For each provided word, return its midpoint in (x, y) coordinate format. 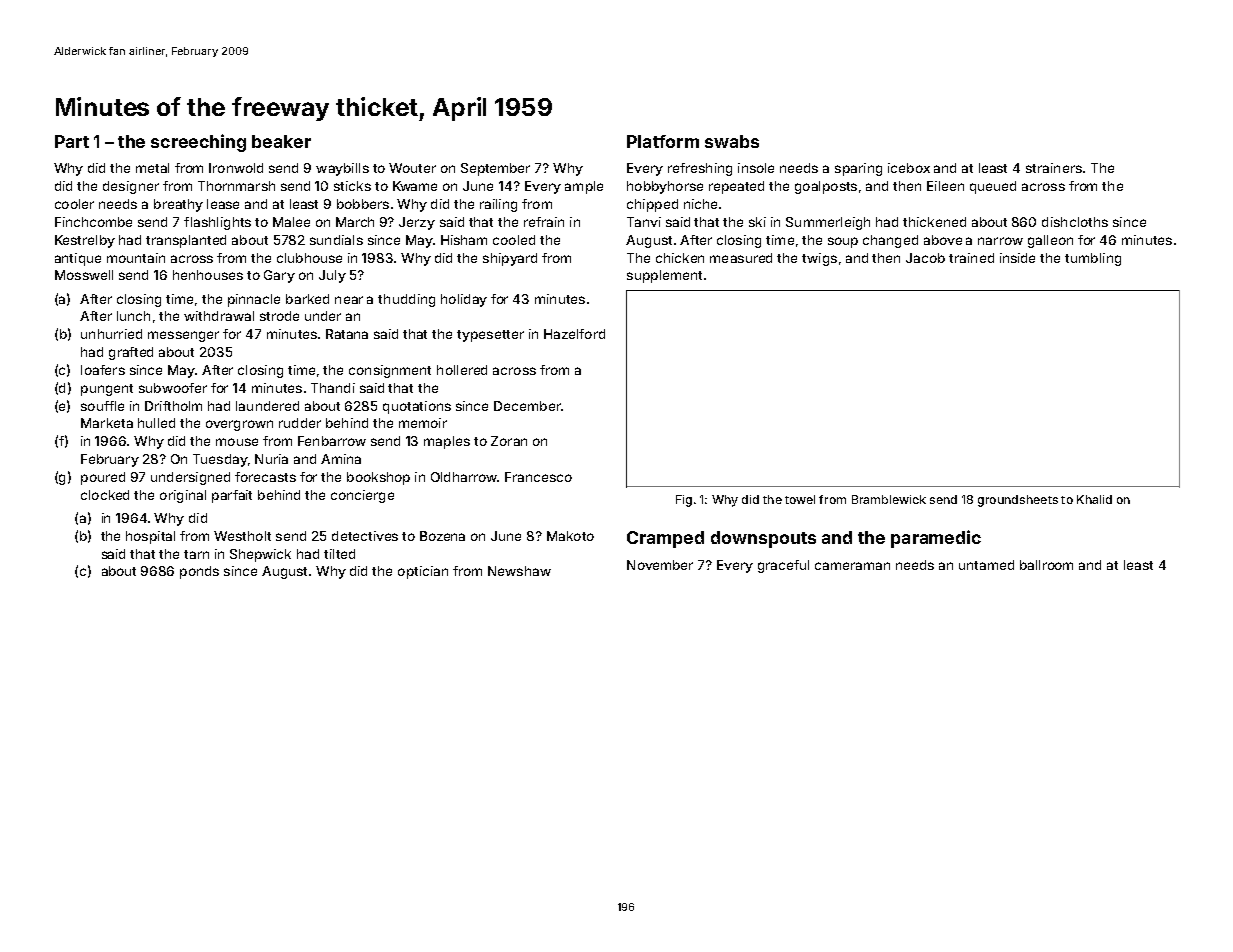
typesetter (490, 336)
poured (103, 478)
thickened (934, 222)
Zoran (509, 441)
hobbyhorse (665, 187)
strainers (1054, 168)
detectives (365, 536)
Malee (291, 222)
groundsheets (1018, 501)
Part (72, 141)
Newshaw (519, 571)
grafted (131, 353)
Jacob (925, 258)
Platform (663, 141)
